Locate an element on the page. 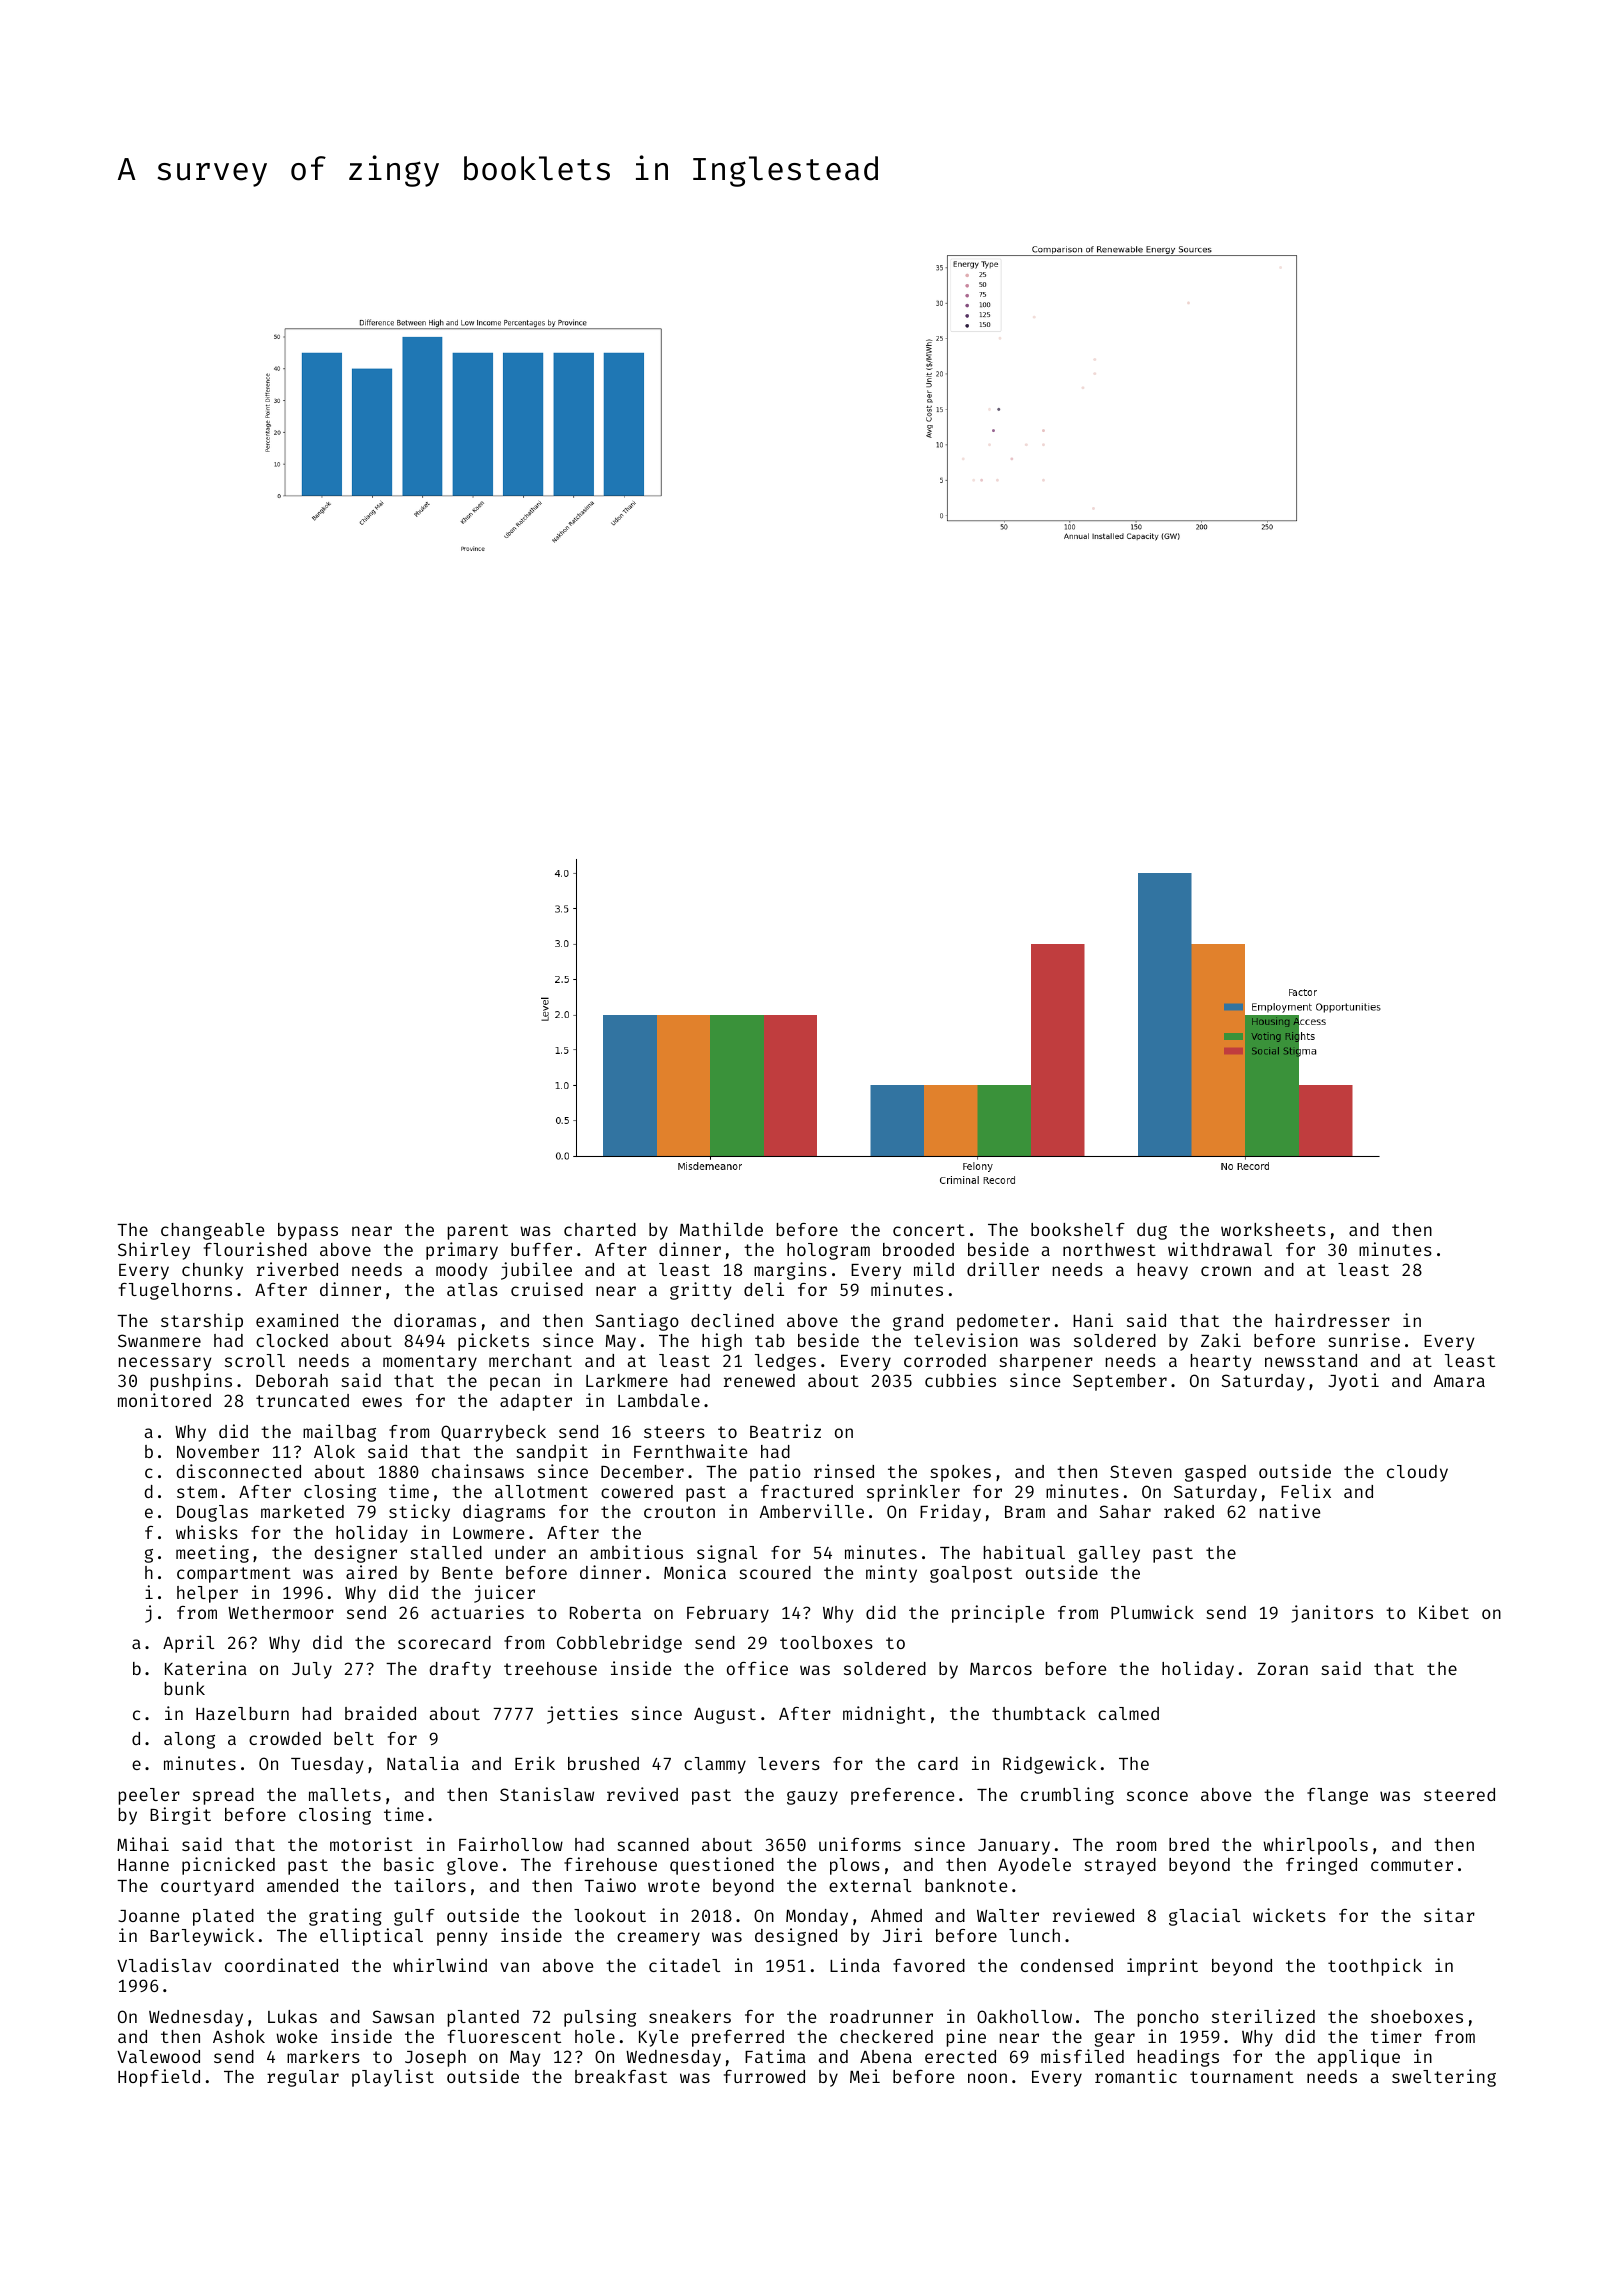  banknote is located at coordinates (966, 1885).
